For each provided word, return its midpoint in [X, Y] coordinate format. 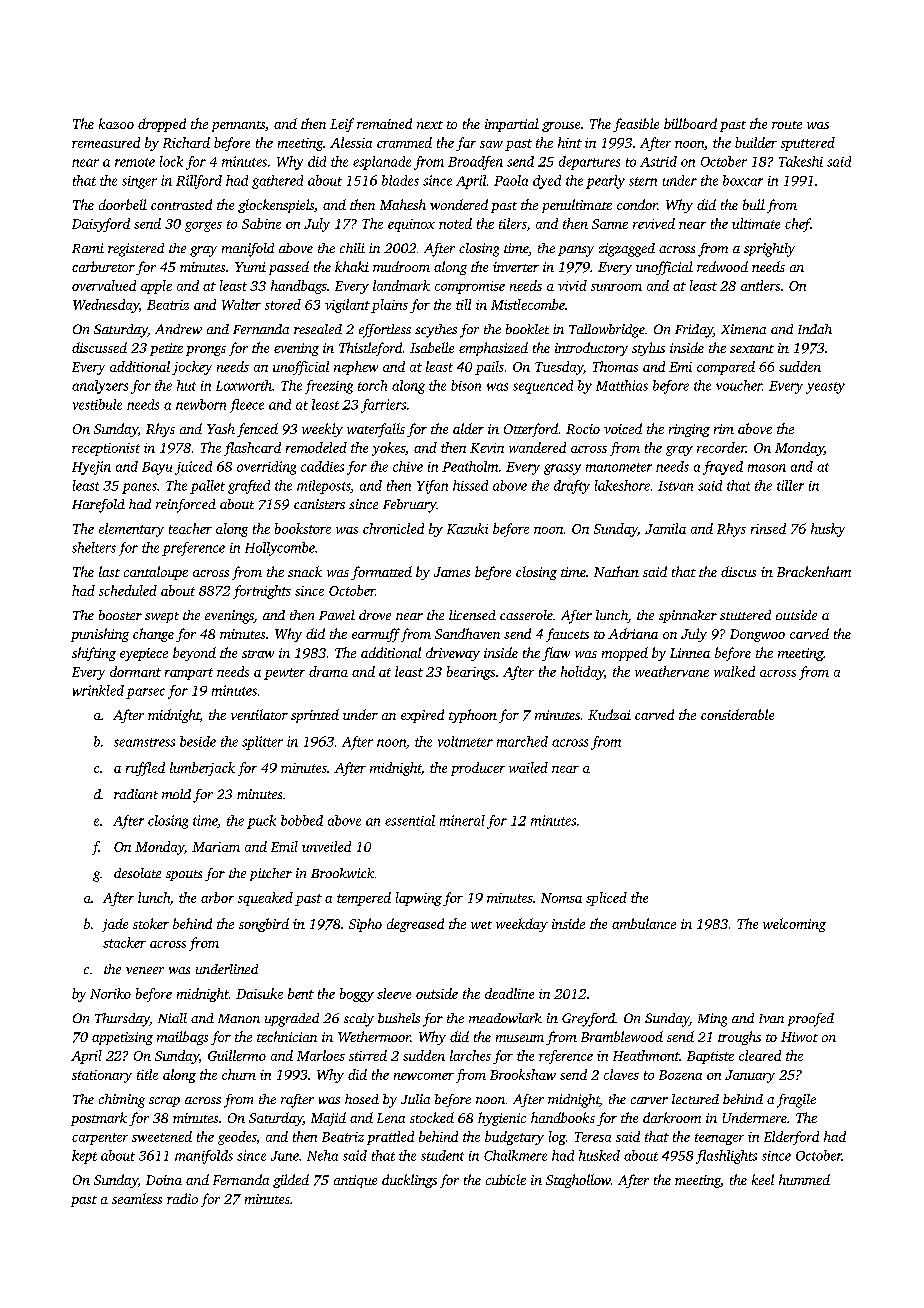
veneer [145, 970]
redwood [722, 266]
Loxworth [244, 385]
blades [400, 180]
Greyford [588, 1020]
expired [422, 716]
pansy [576, 251]
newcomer [424, 1076]
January [750, 1076]
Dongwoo [757, 635]
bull [754, 204]
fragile [796, 1101]
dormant [135, 671]
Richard [186, 142]
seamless [137, 1198]
